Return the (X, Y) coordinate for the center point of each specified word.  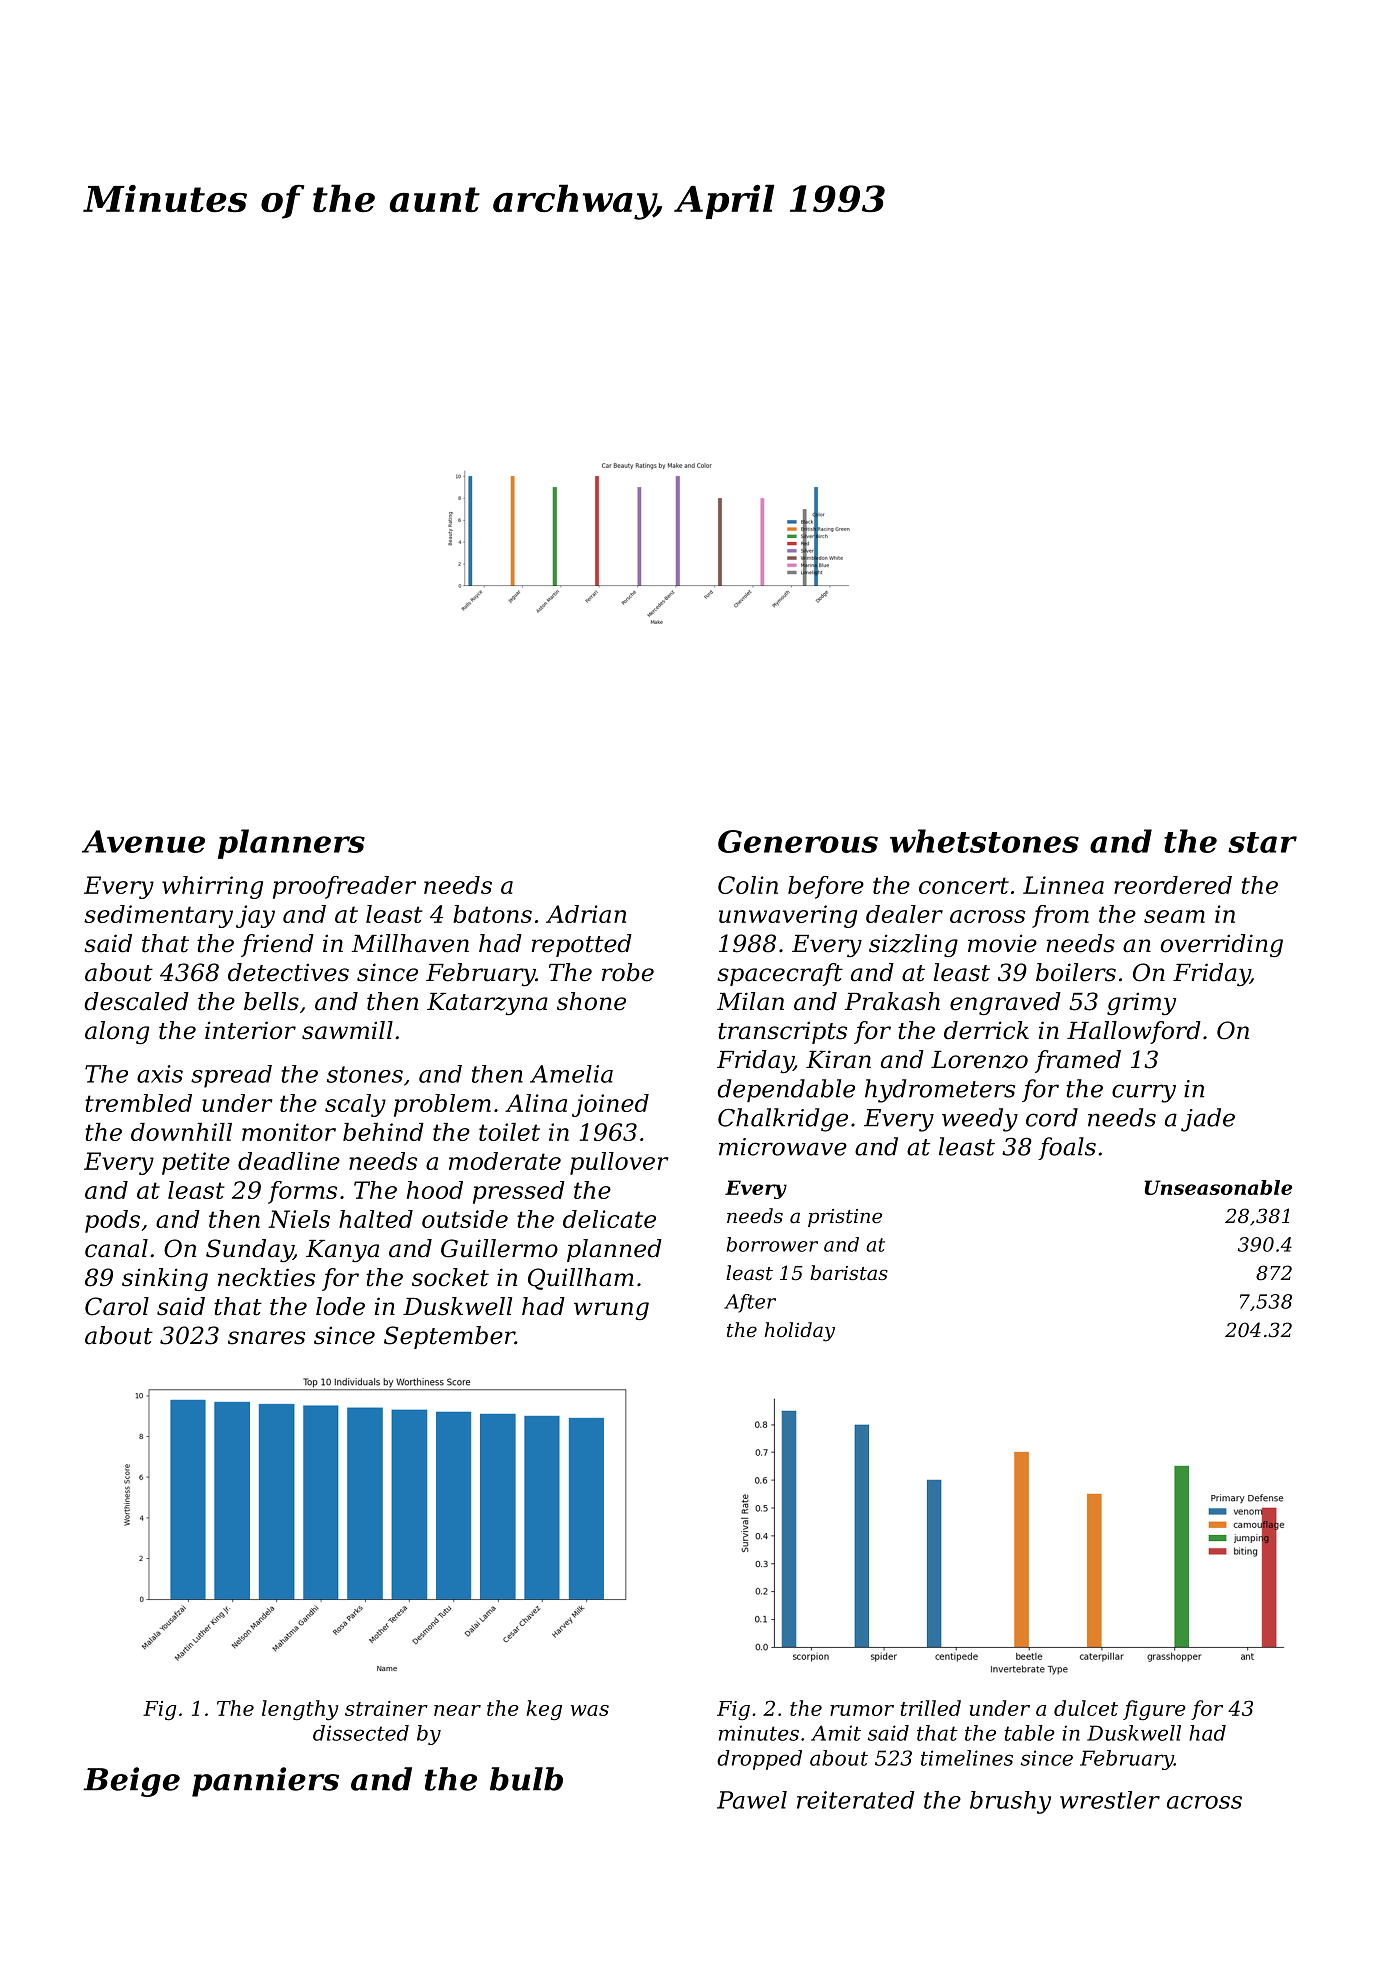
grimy (1141, 1004)
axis (160, 1074)
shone (591, 1001)
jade (1208, 1120)
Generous (798, 841)
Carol (117, 1306)
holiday (800, 1332)
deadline (289, 1161)
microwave (783, 1147)
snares (266, 1338)
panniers (265, 1782)
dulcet (1086, 1708)
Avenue (143, 841)
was (590, 1710)
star (1262, 842)
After (750, 1303)
